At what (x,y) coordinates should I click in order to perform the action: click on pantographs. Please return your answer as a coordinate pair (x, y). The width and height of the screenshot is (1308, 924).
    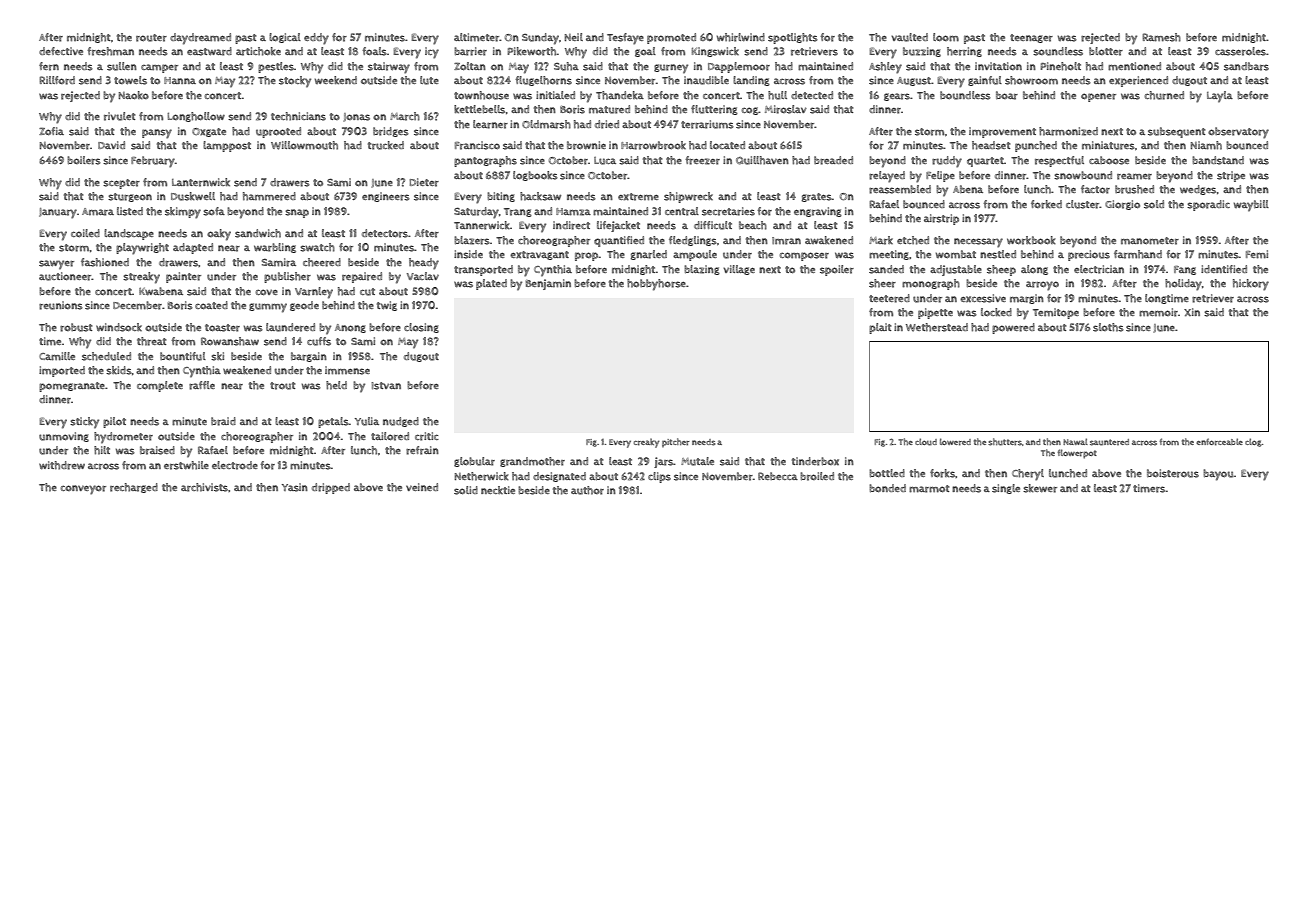
    Looking at the image, I should click on (485, 161).
